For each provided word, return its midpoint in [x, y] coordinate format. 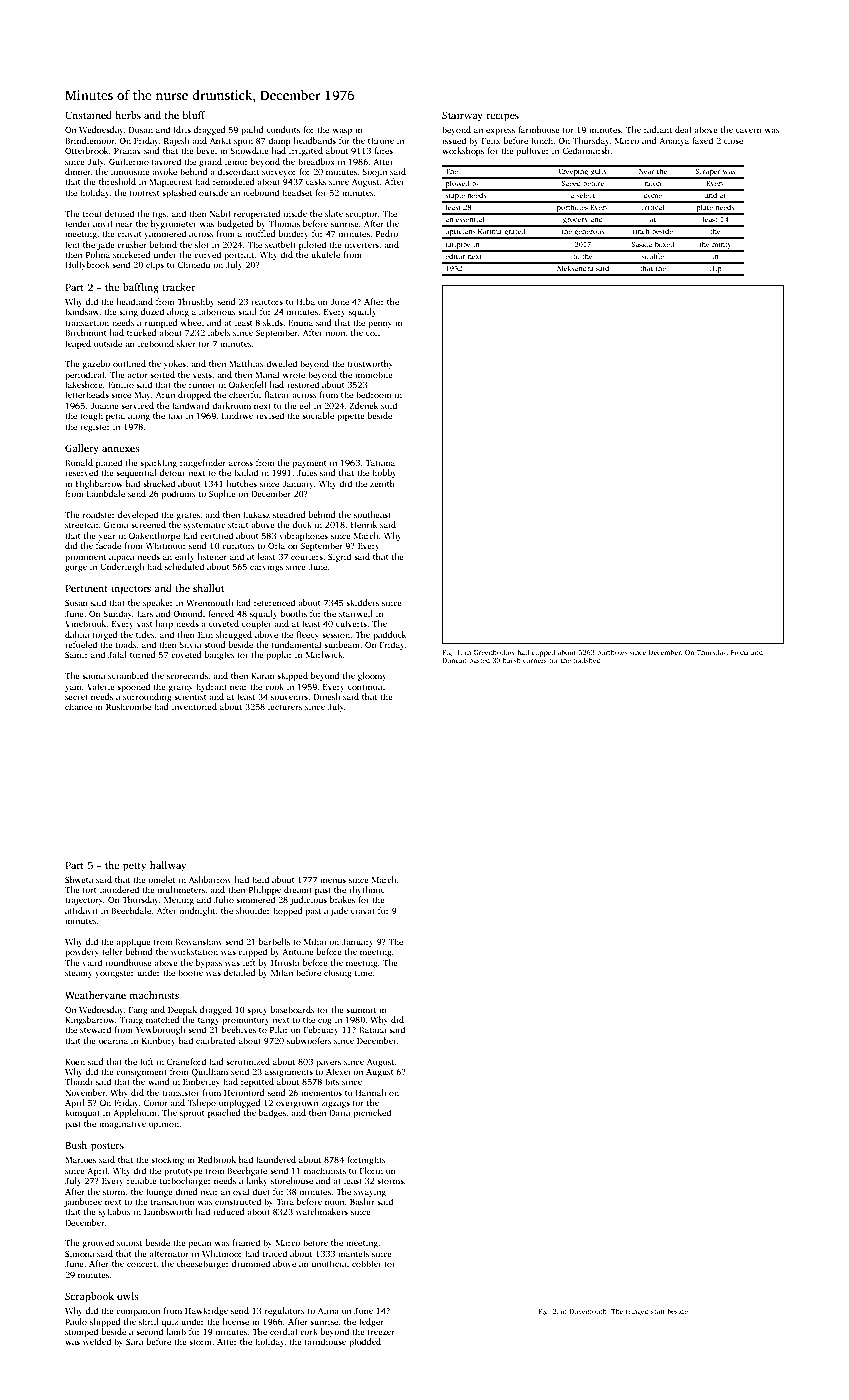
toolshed [587, 660]
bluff [193, 115]
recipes [502, 116]
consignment [141, 1072]
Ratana [372, 1030]
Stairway [462, 116]
